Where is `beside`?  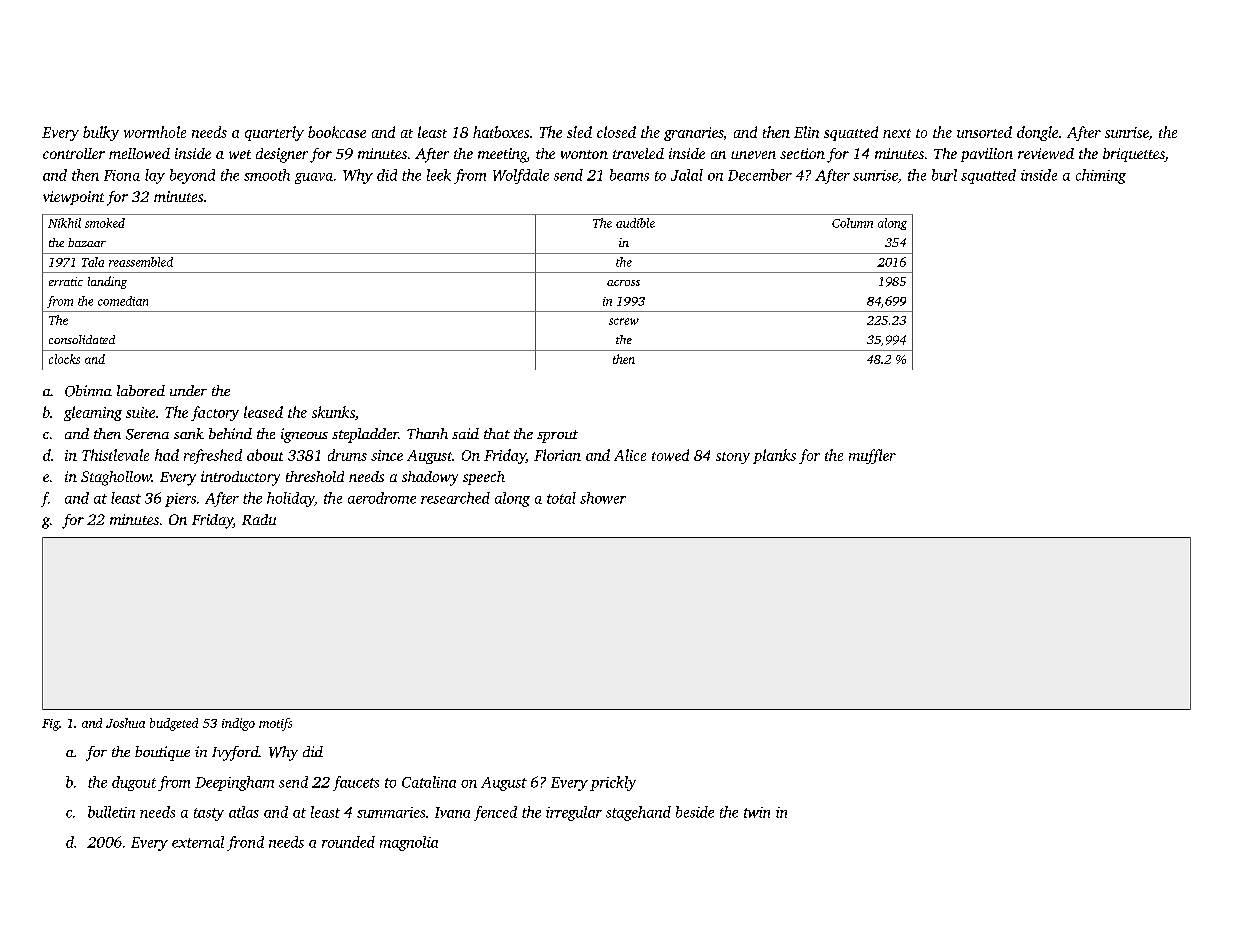 beside is located at coordinates (695, 812).
